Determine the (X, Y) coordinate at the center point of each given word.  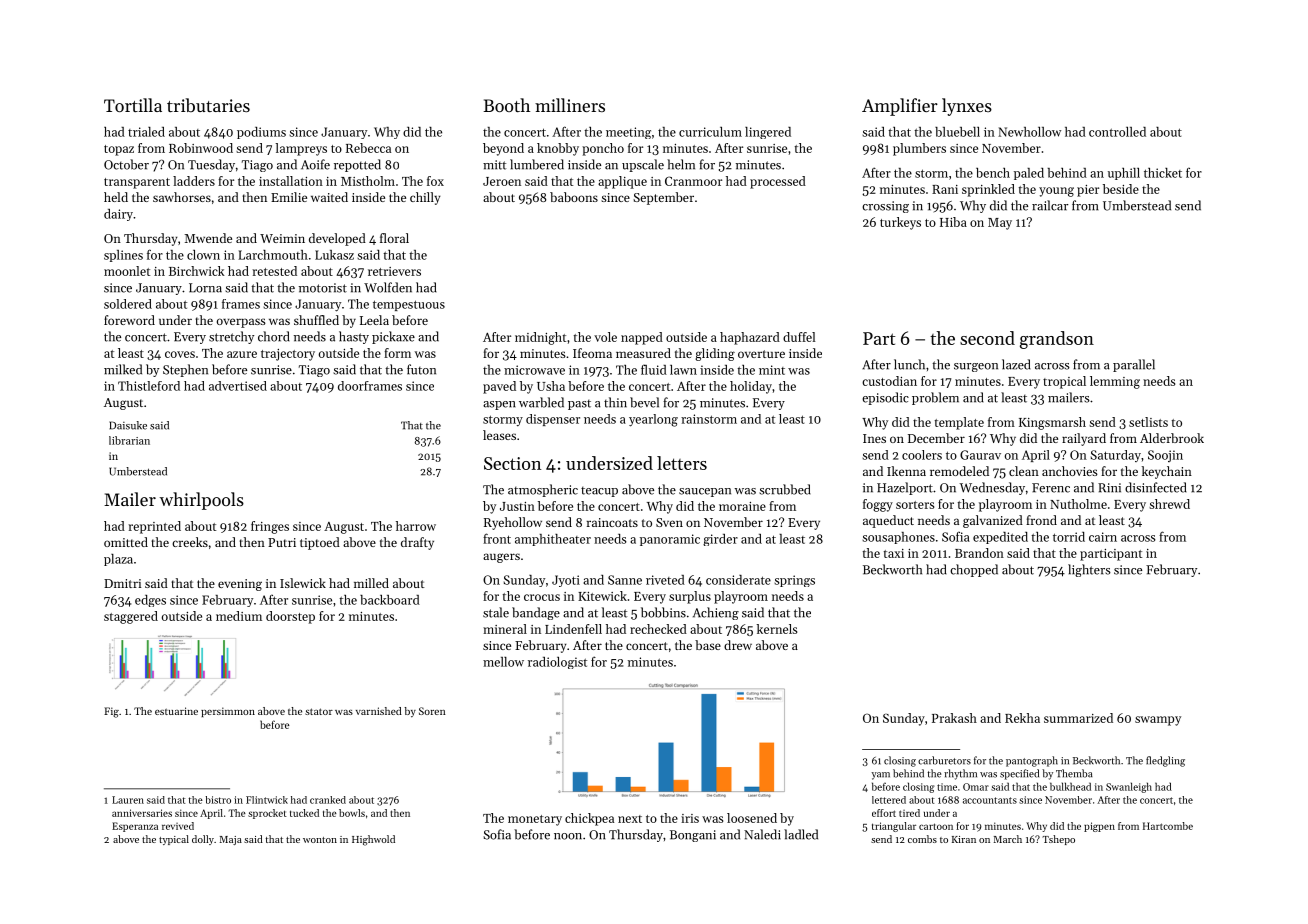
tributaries (208, 105)
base (708, 645)
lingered (768, 133)
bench (993, 173)
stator (319, 711)
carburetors (944, 760)
